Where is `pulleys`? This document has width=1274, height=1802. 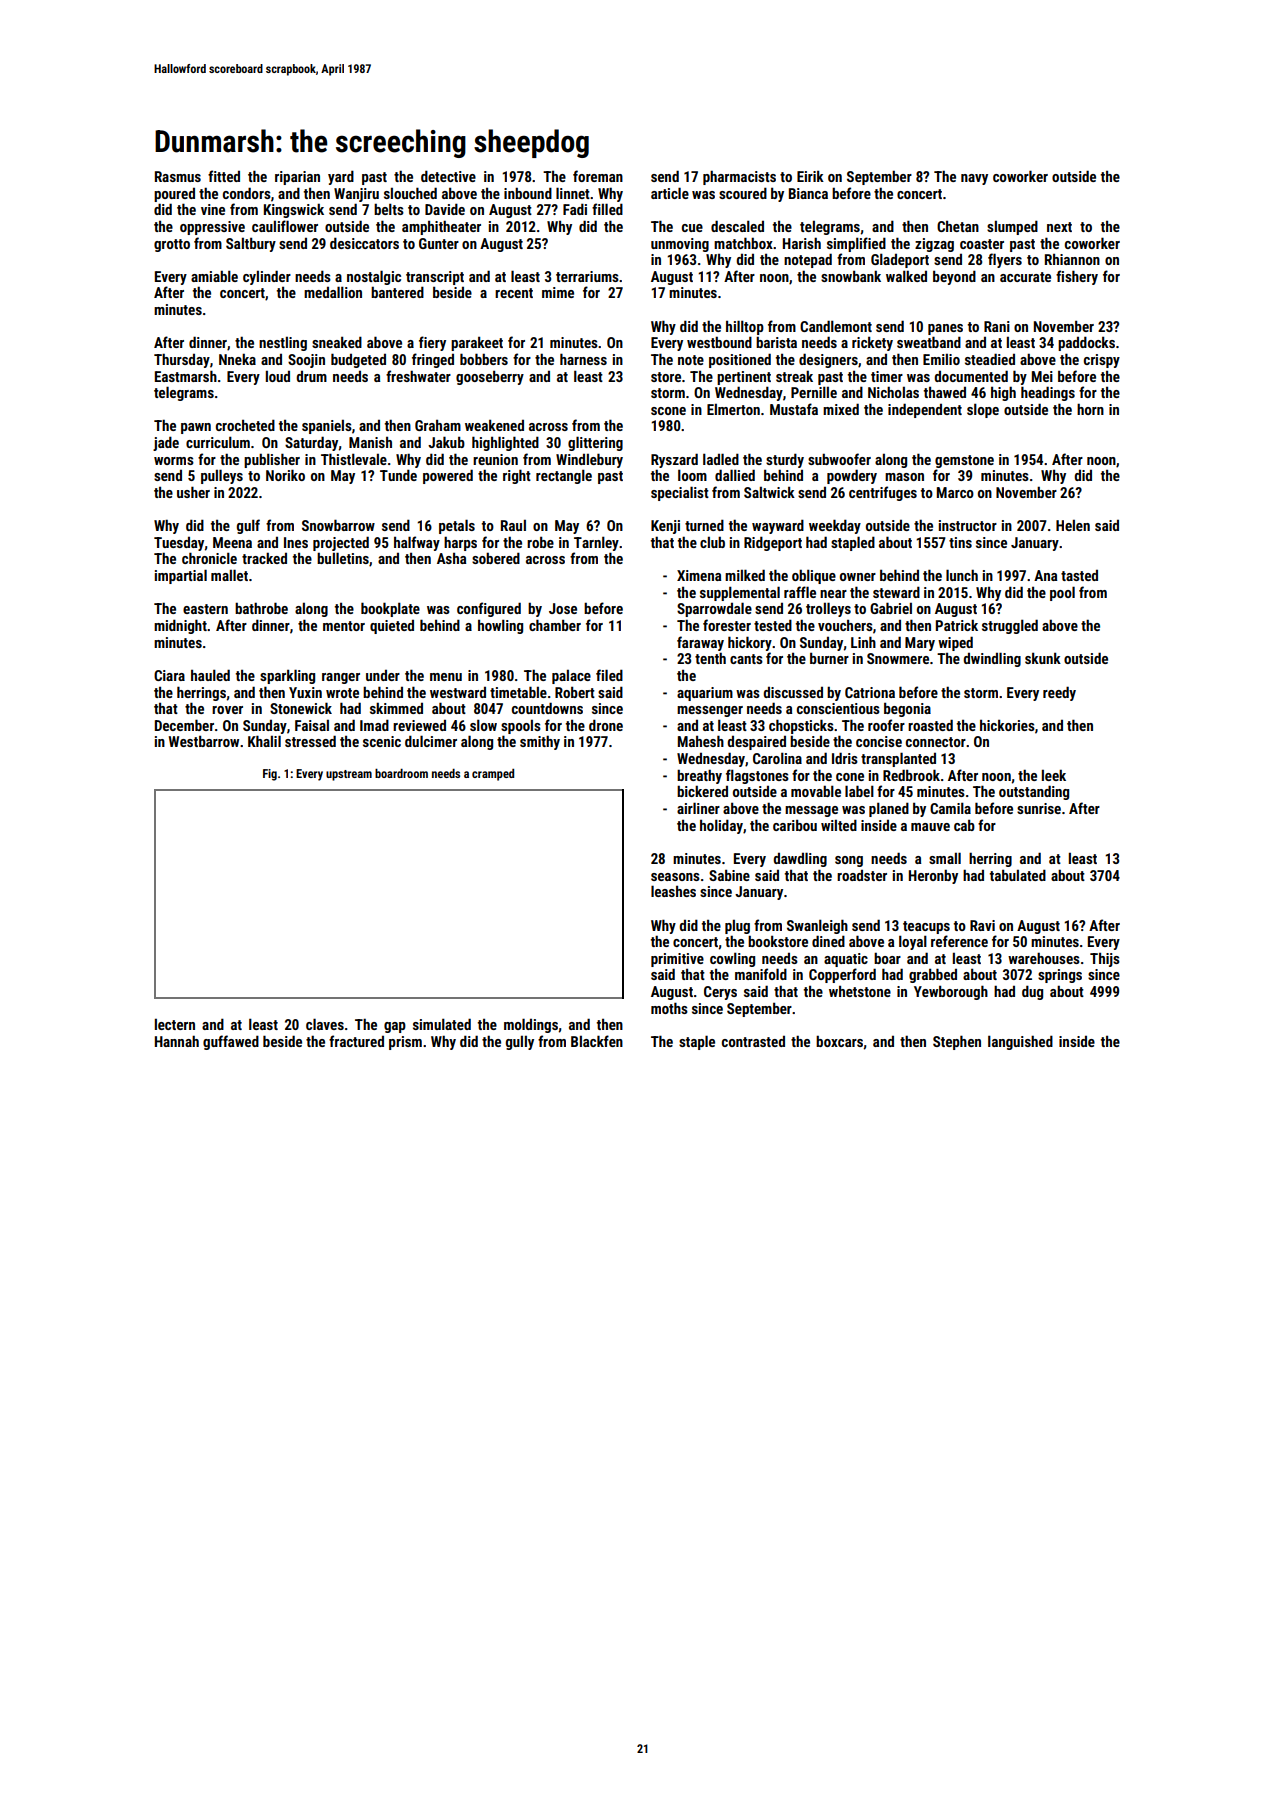 pulleys is located at coordinates (222, 476).
